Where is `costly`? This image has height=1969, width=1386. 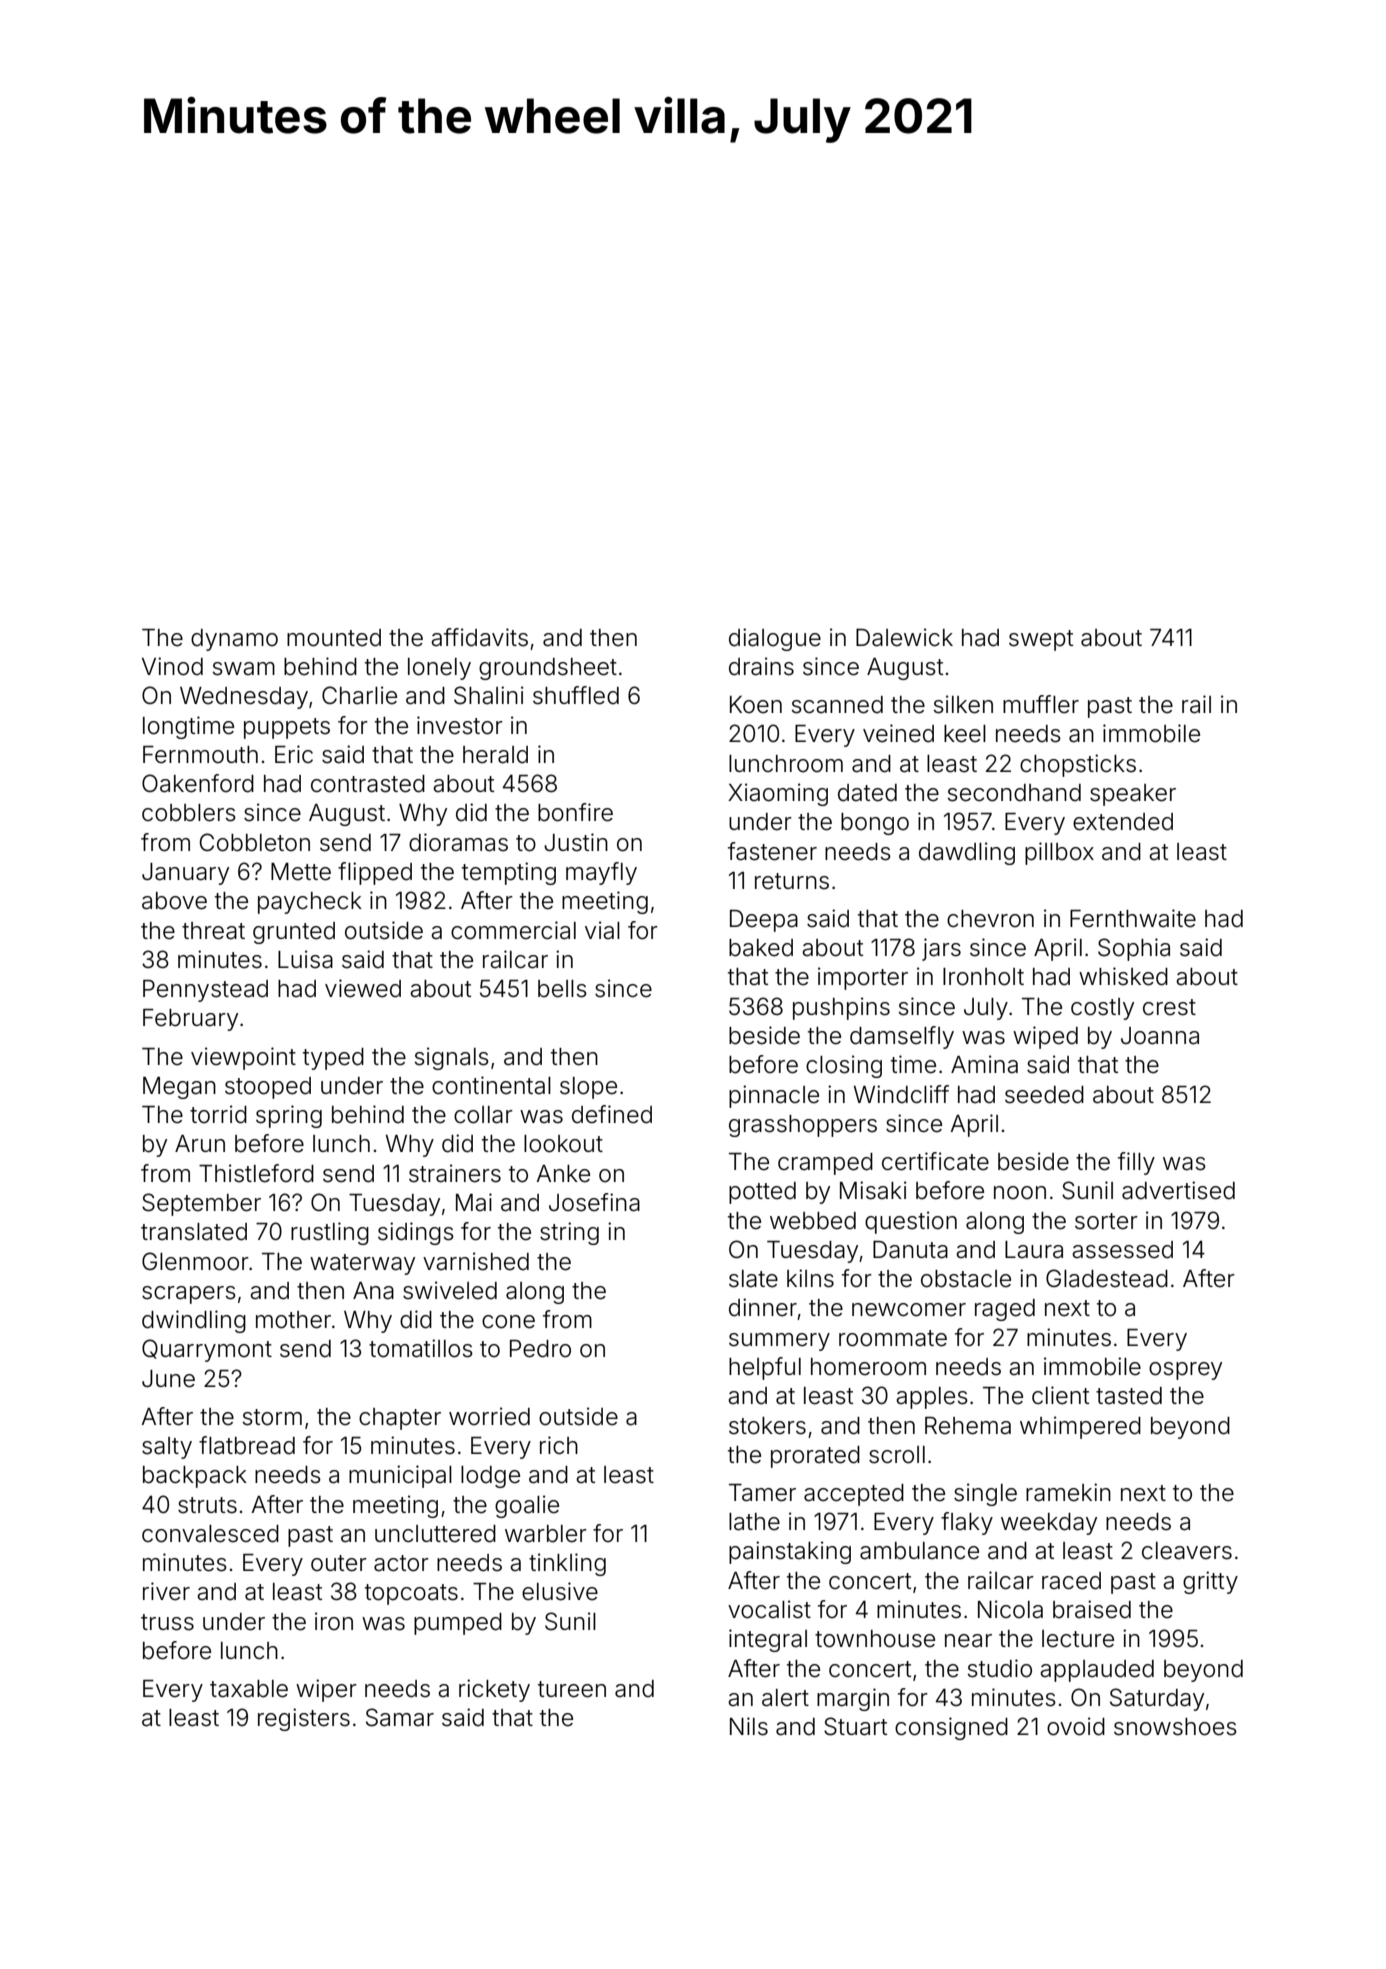
costly is located at coordinates (1102, 1009).
